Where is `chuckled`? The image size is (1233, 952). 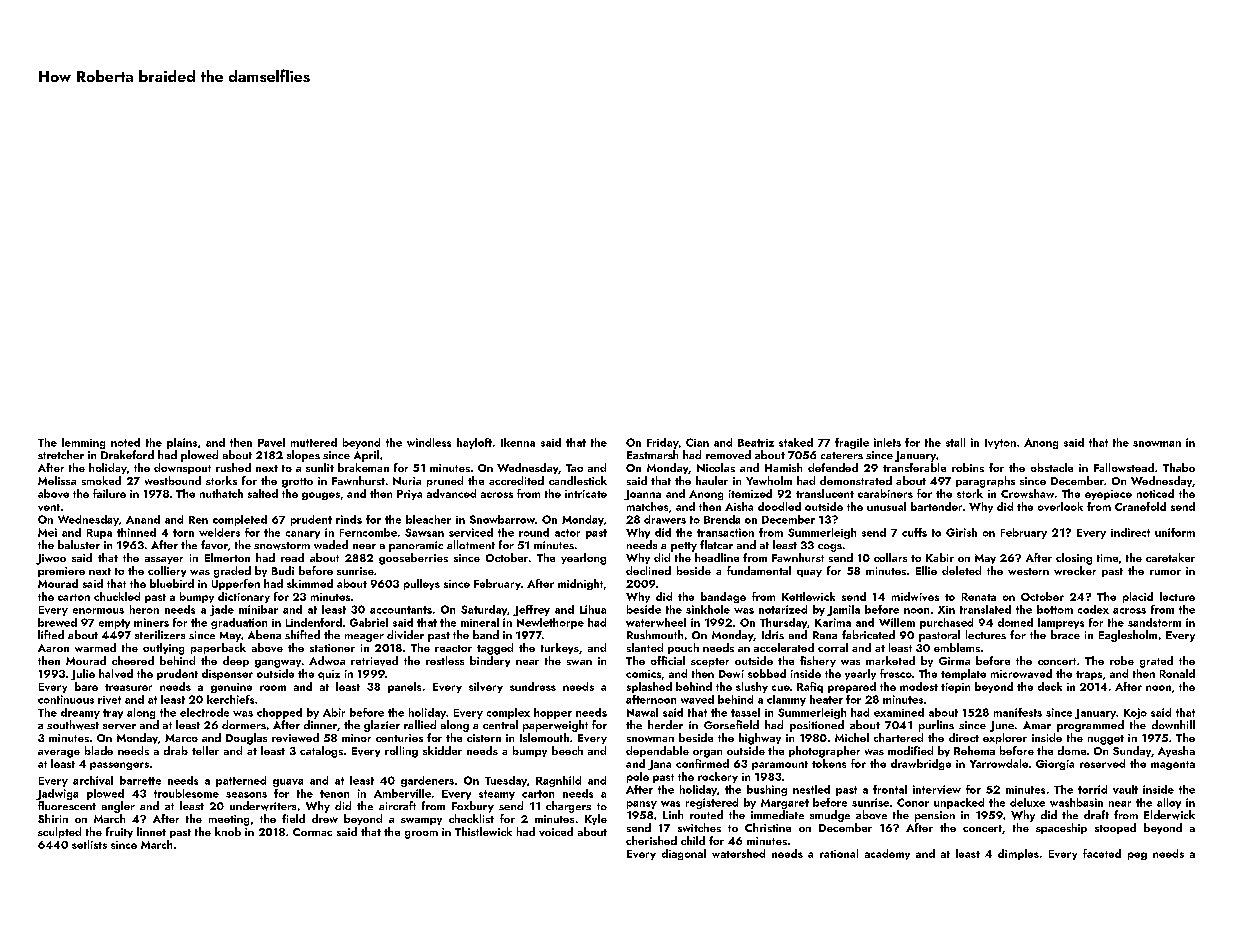 chuckled is located at coordinates (117, 596).
